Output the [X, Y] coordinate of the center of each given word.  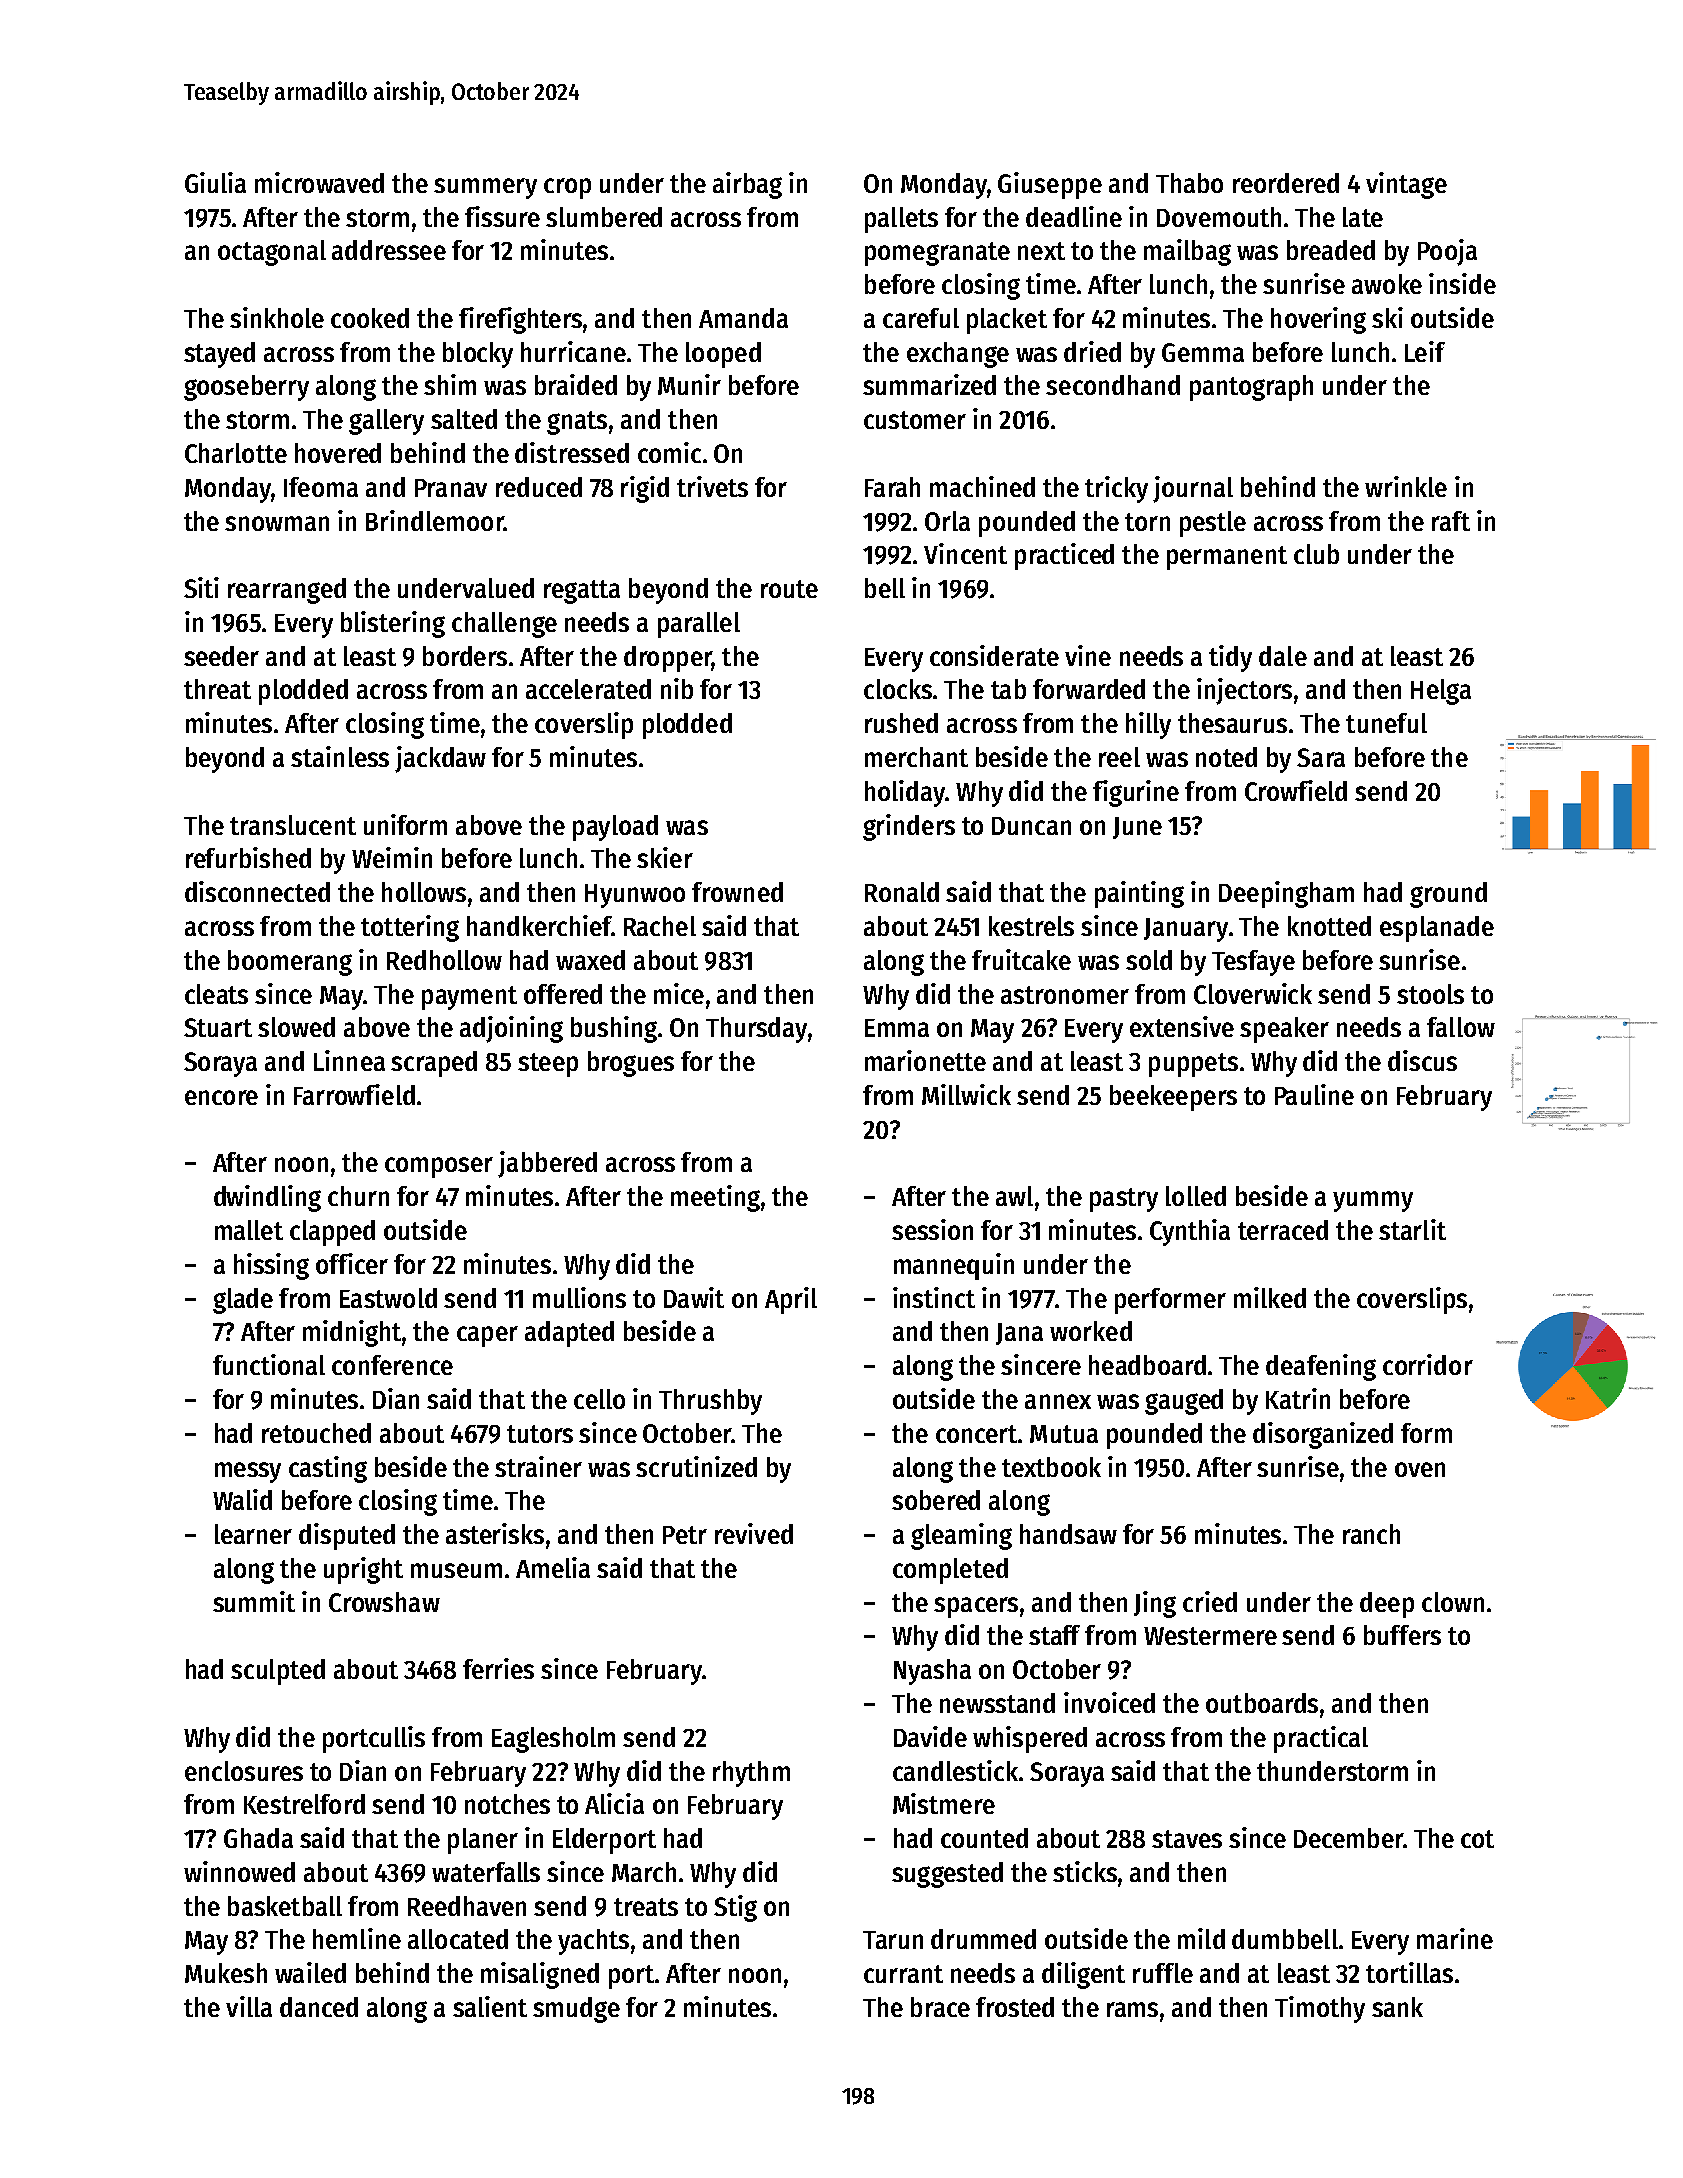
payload [615, 828]
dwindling [267, 1198]
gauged [1184, 1402]
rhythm [751, 1774]
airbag [747, 185]
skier [665, 857]
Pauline [1314, 1094]
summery [485, 188]
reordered [1286, 183]
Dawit [694, 1297]
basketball [285, 1906]
